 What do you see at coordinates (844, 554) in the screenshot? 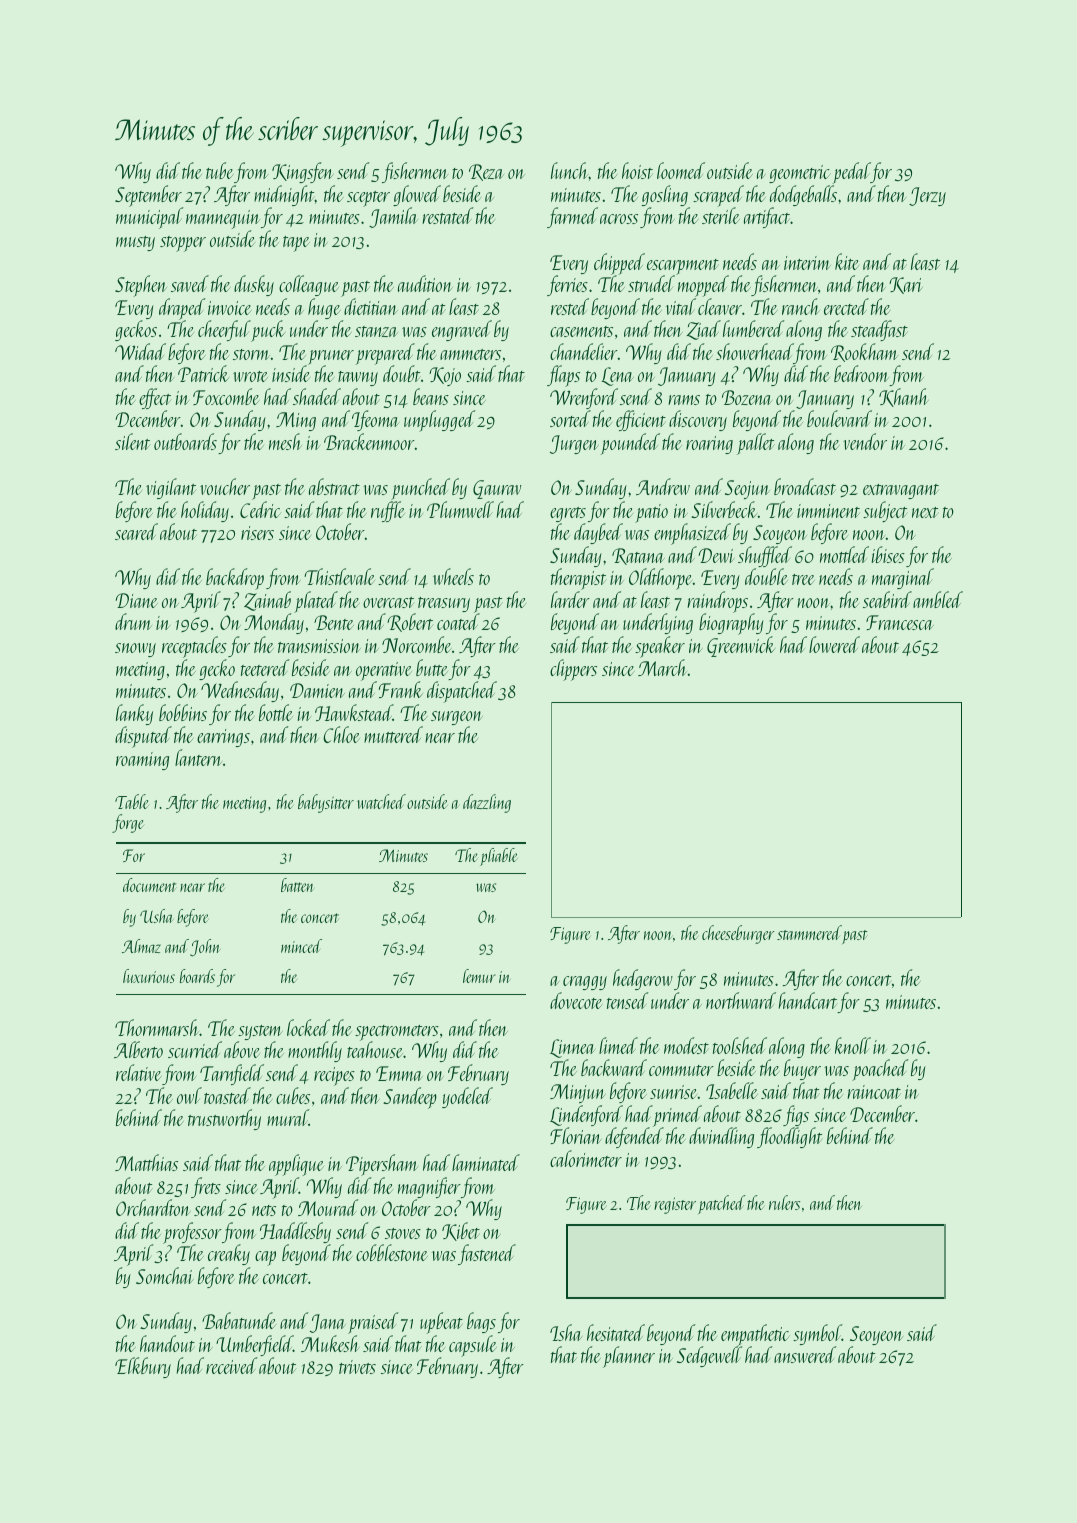
I see `mottled` at bounding box center [844, 554].
